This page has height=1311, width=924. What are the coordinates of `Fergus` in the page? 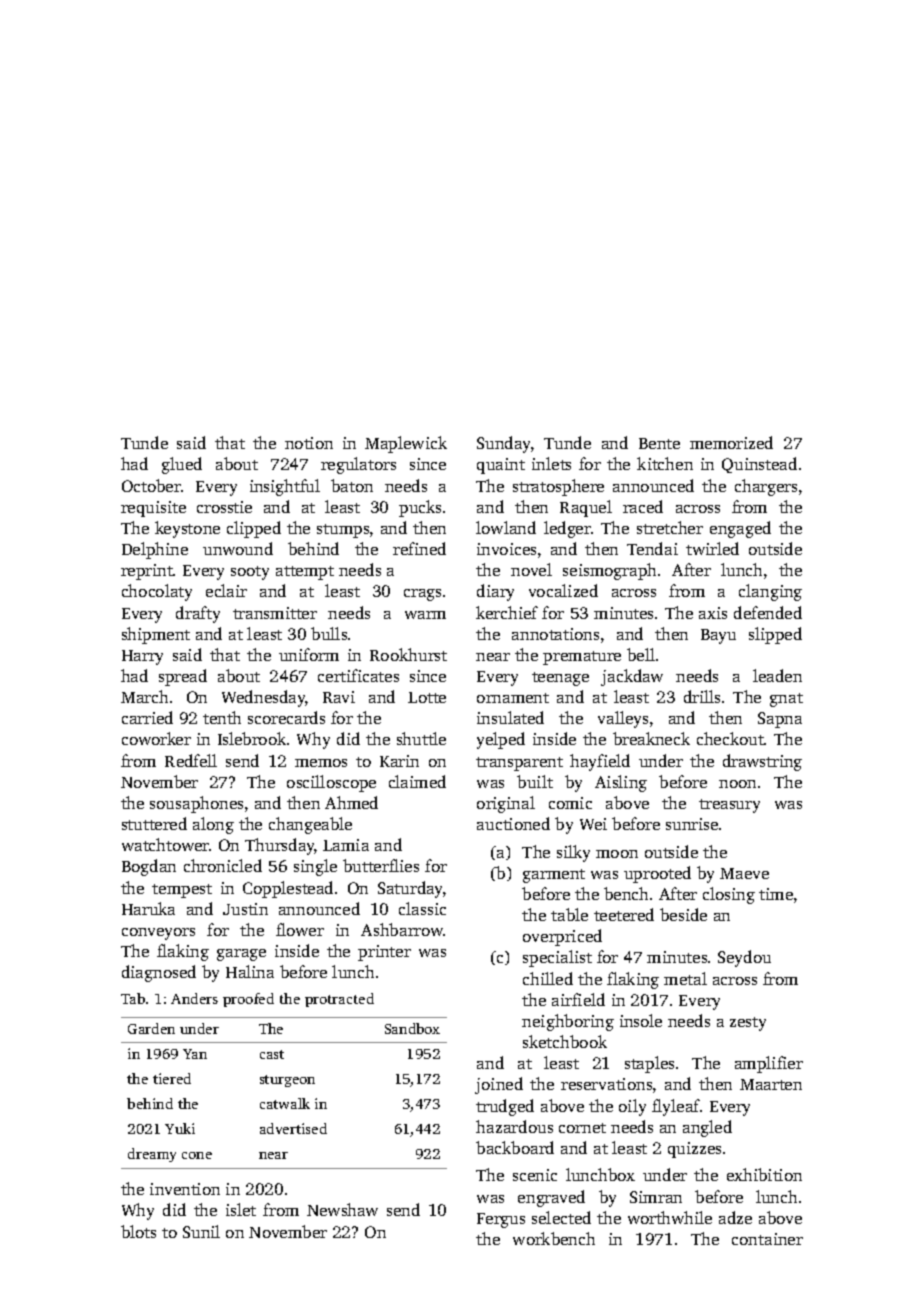 It's located at (501, 1220).
